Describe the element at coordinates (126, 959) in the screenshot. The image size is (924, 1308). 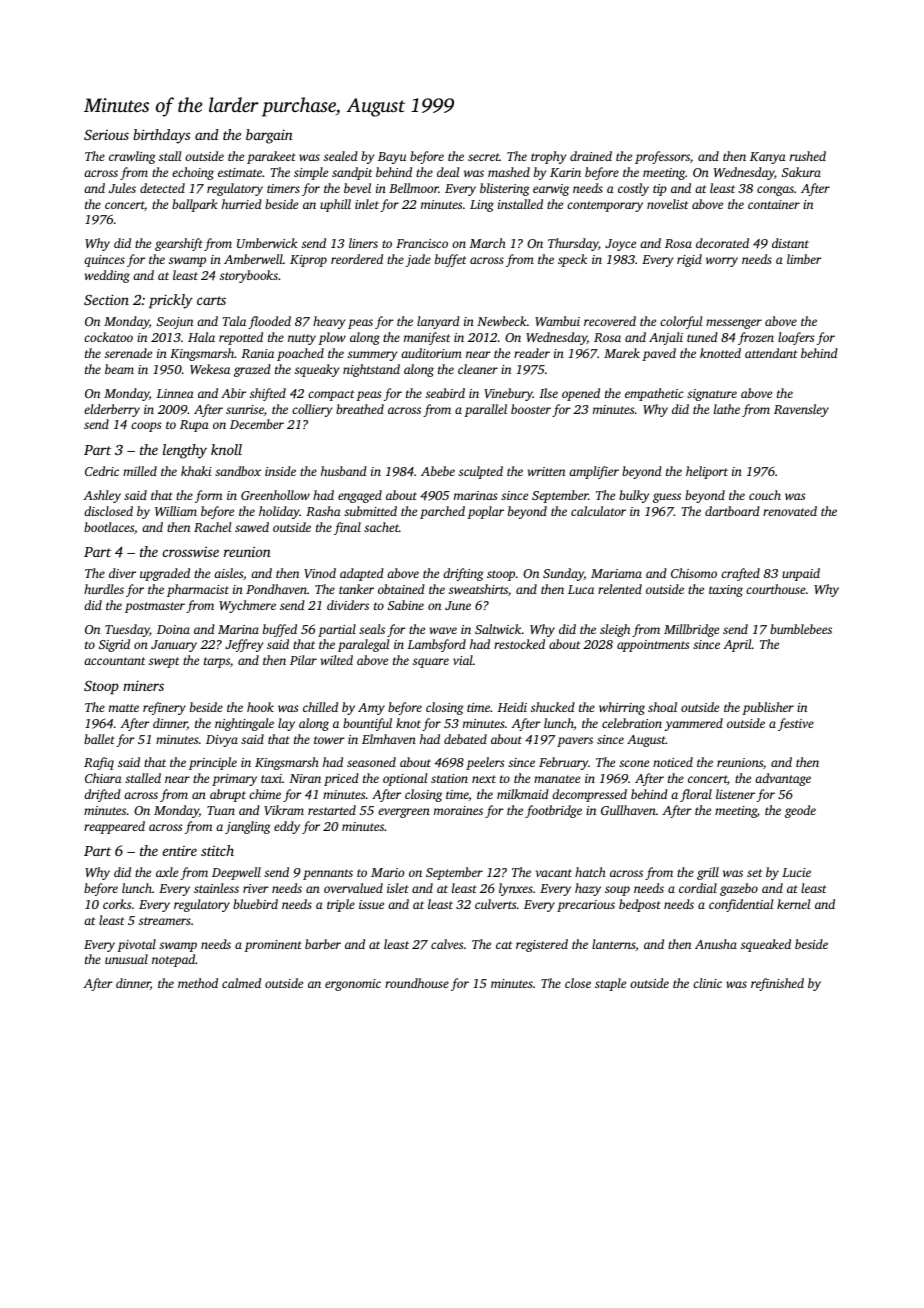
I see `unusual` at that location.
